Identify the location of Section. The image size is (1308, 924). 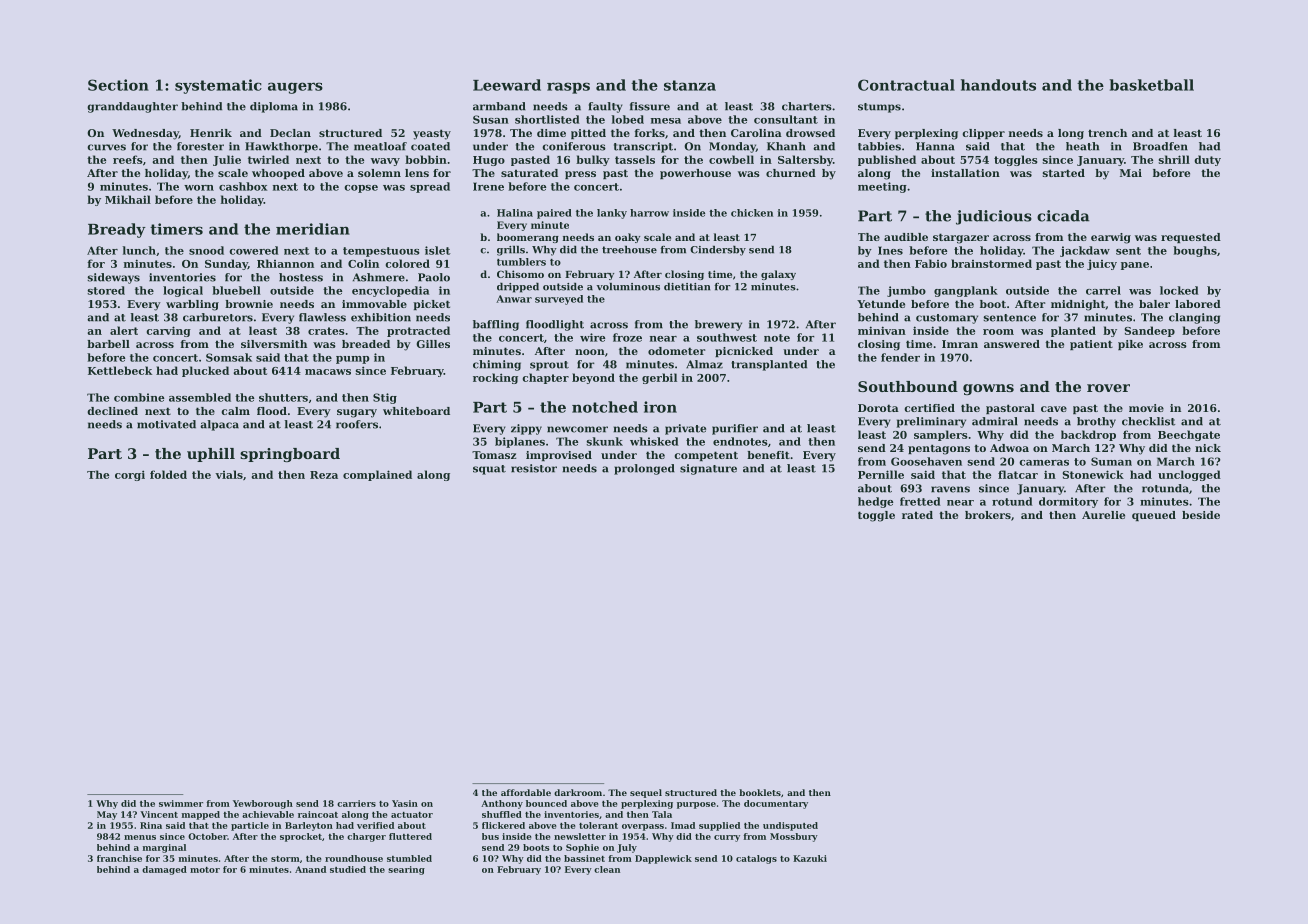
(118, 85).
